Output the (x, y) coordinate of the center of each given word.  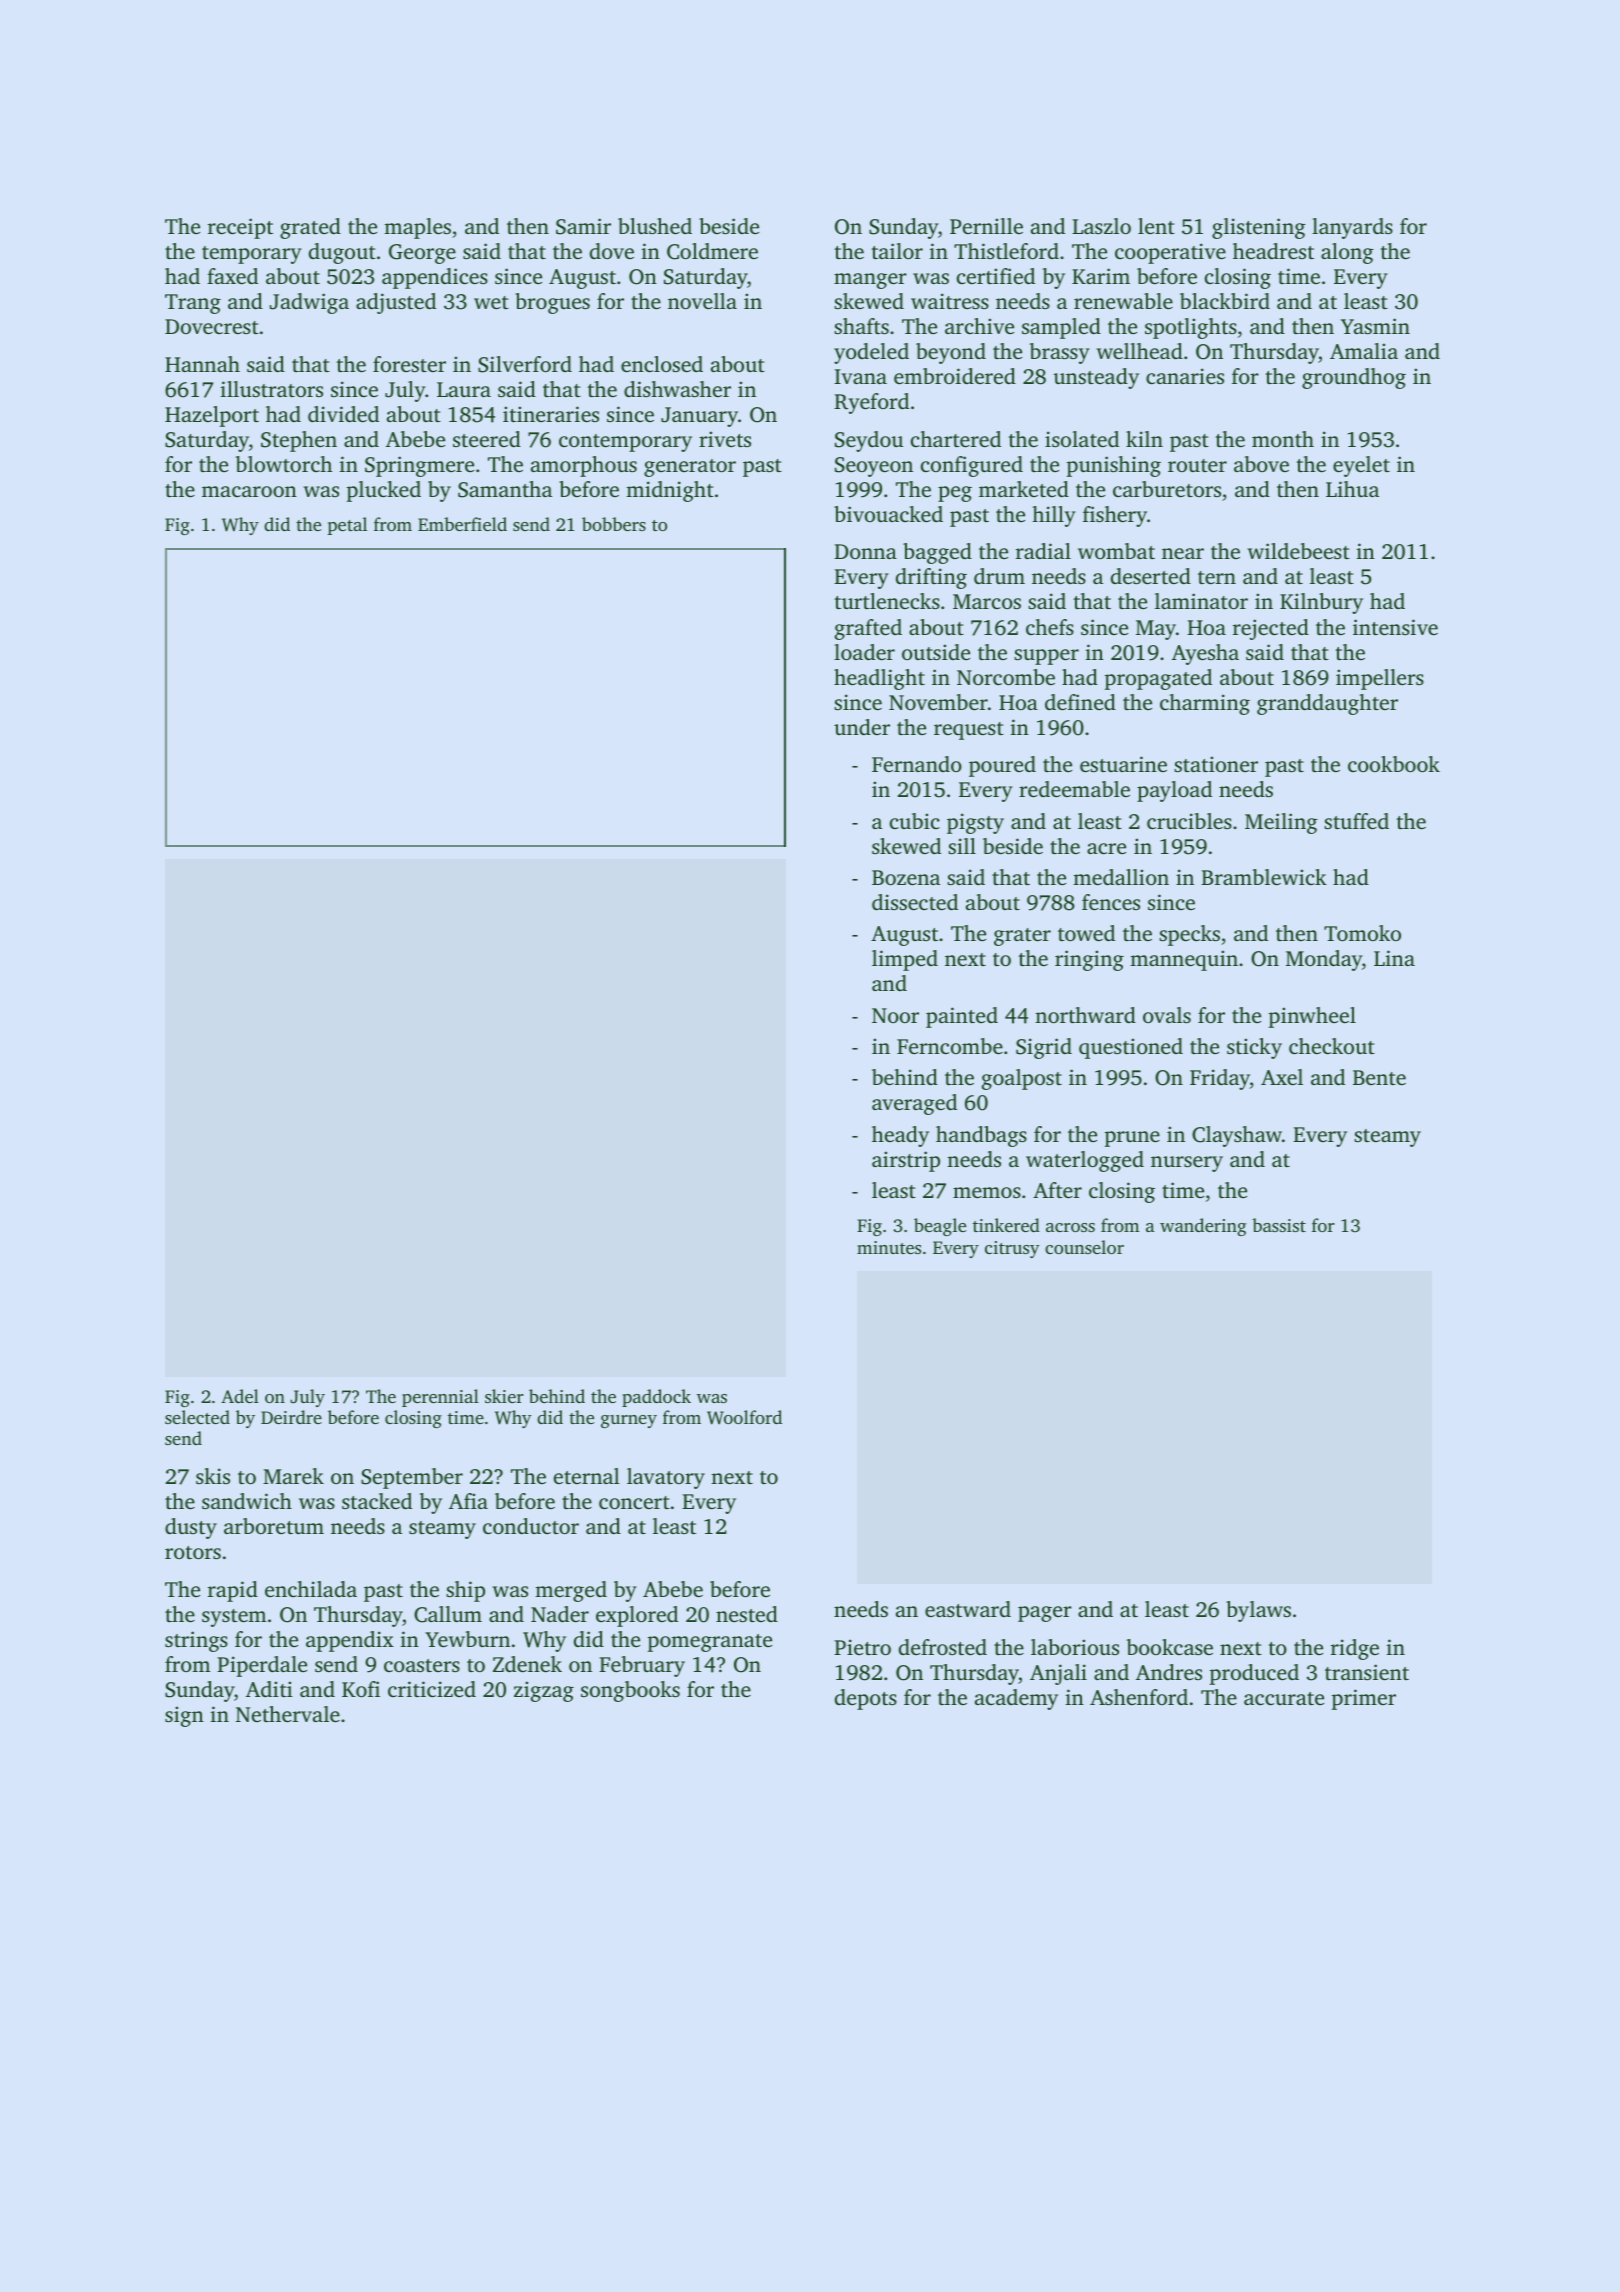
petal (347, 526)
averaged (914, 1104)
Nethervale (288, 1714)
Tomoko (1362, 933)
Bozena (906, 877)
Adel (240, 1396)
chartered (956, 439)
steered (487, 439)
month (1283, 439)
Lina (1394, 958)
